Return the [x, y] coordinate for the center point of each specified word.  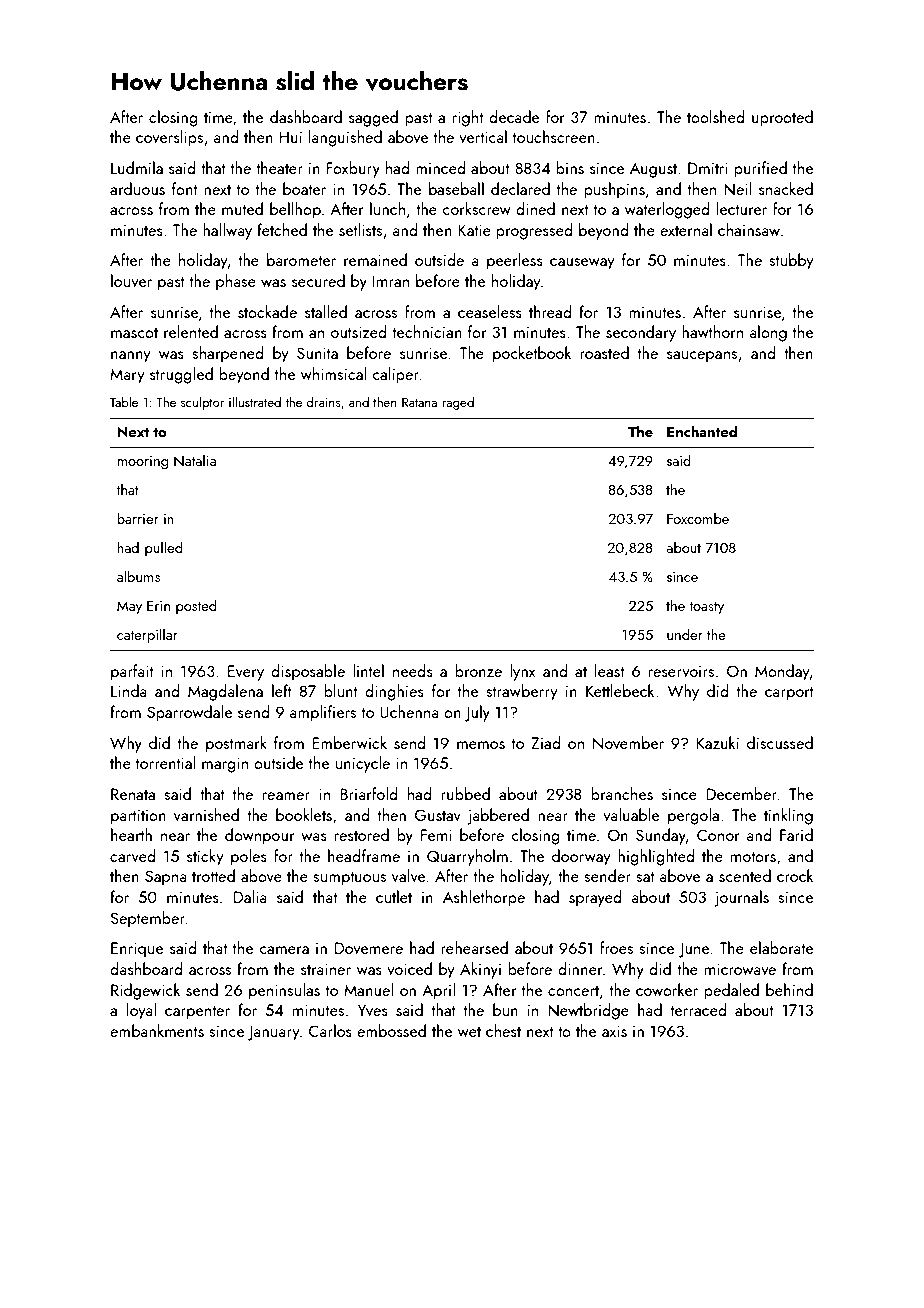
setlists [360, 229]
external [686, 229]
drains [323, 401]
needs [413, 670]
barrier [138, 518]
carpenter [197, 1012]
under [685, 634]
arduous [137, 188]
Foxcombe [698, 518]
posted [196, 606]
